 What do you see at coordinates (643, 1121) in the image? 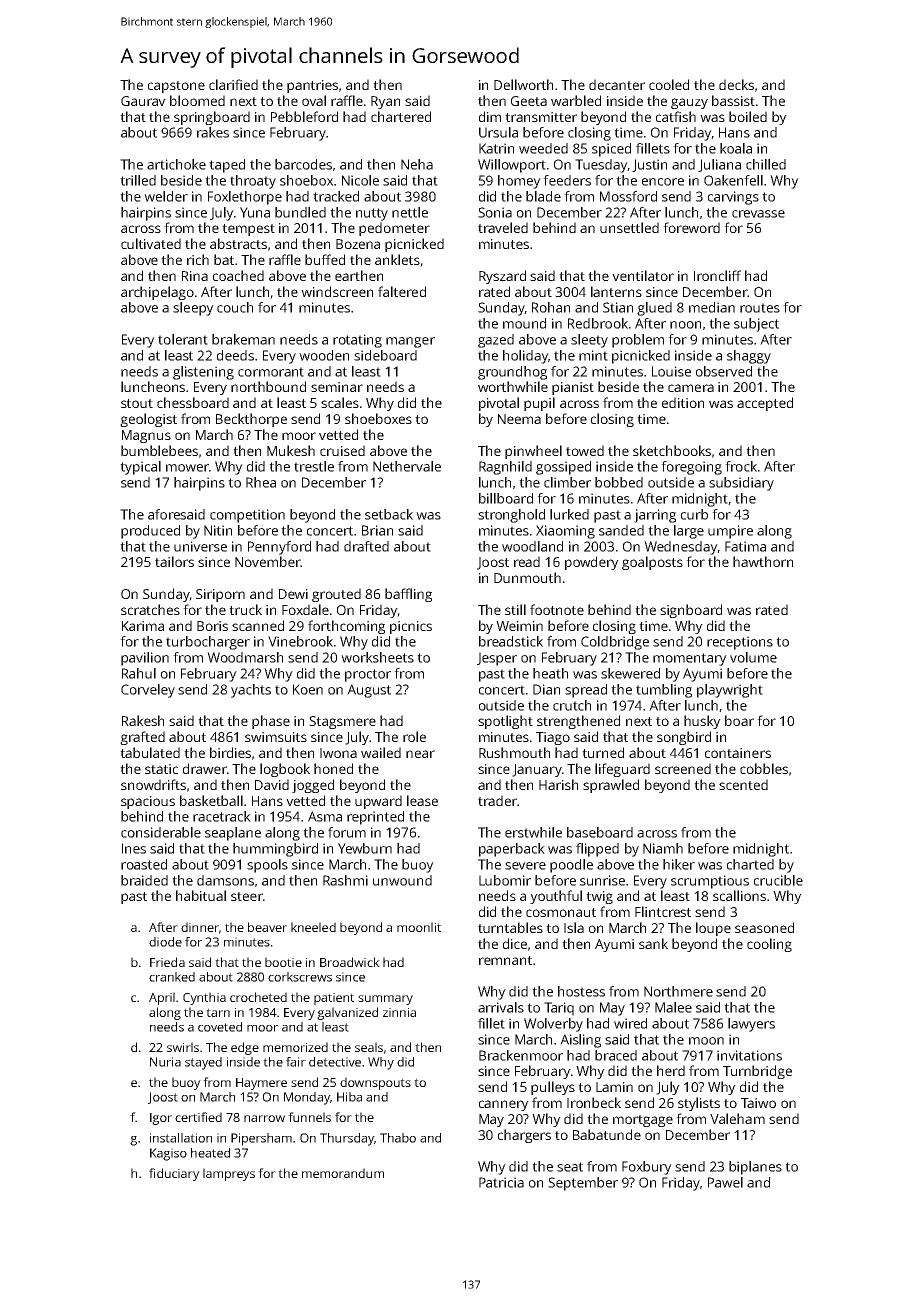
I see `mortgage` at bounding box center [643, 1121].
